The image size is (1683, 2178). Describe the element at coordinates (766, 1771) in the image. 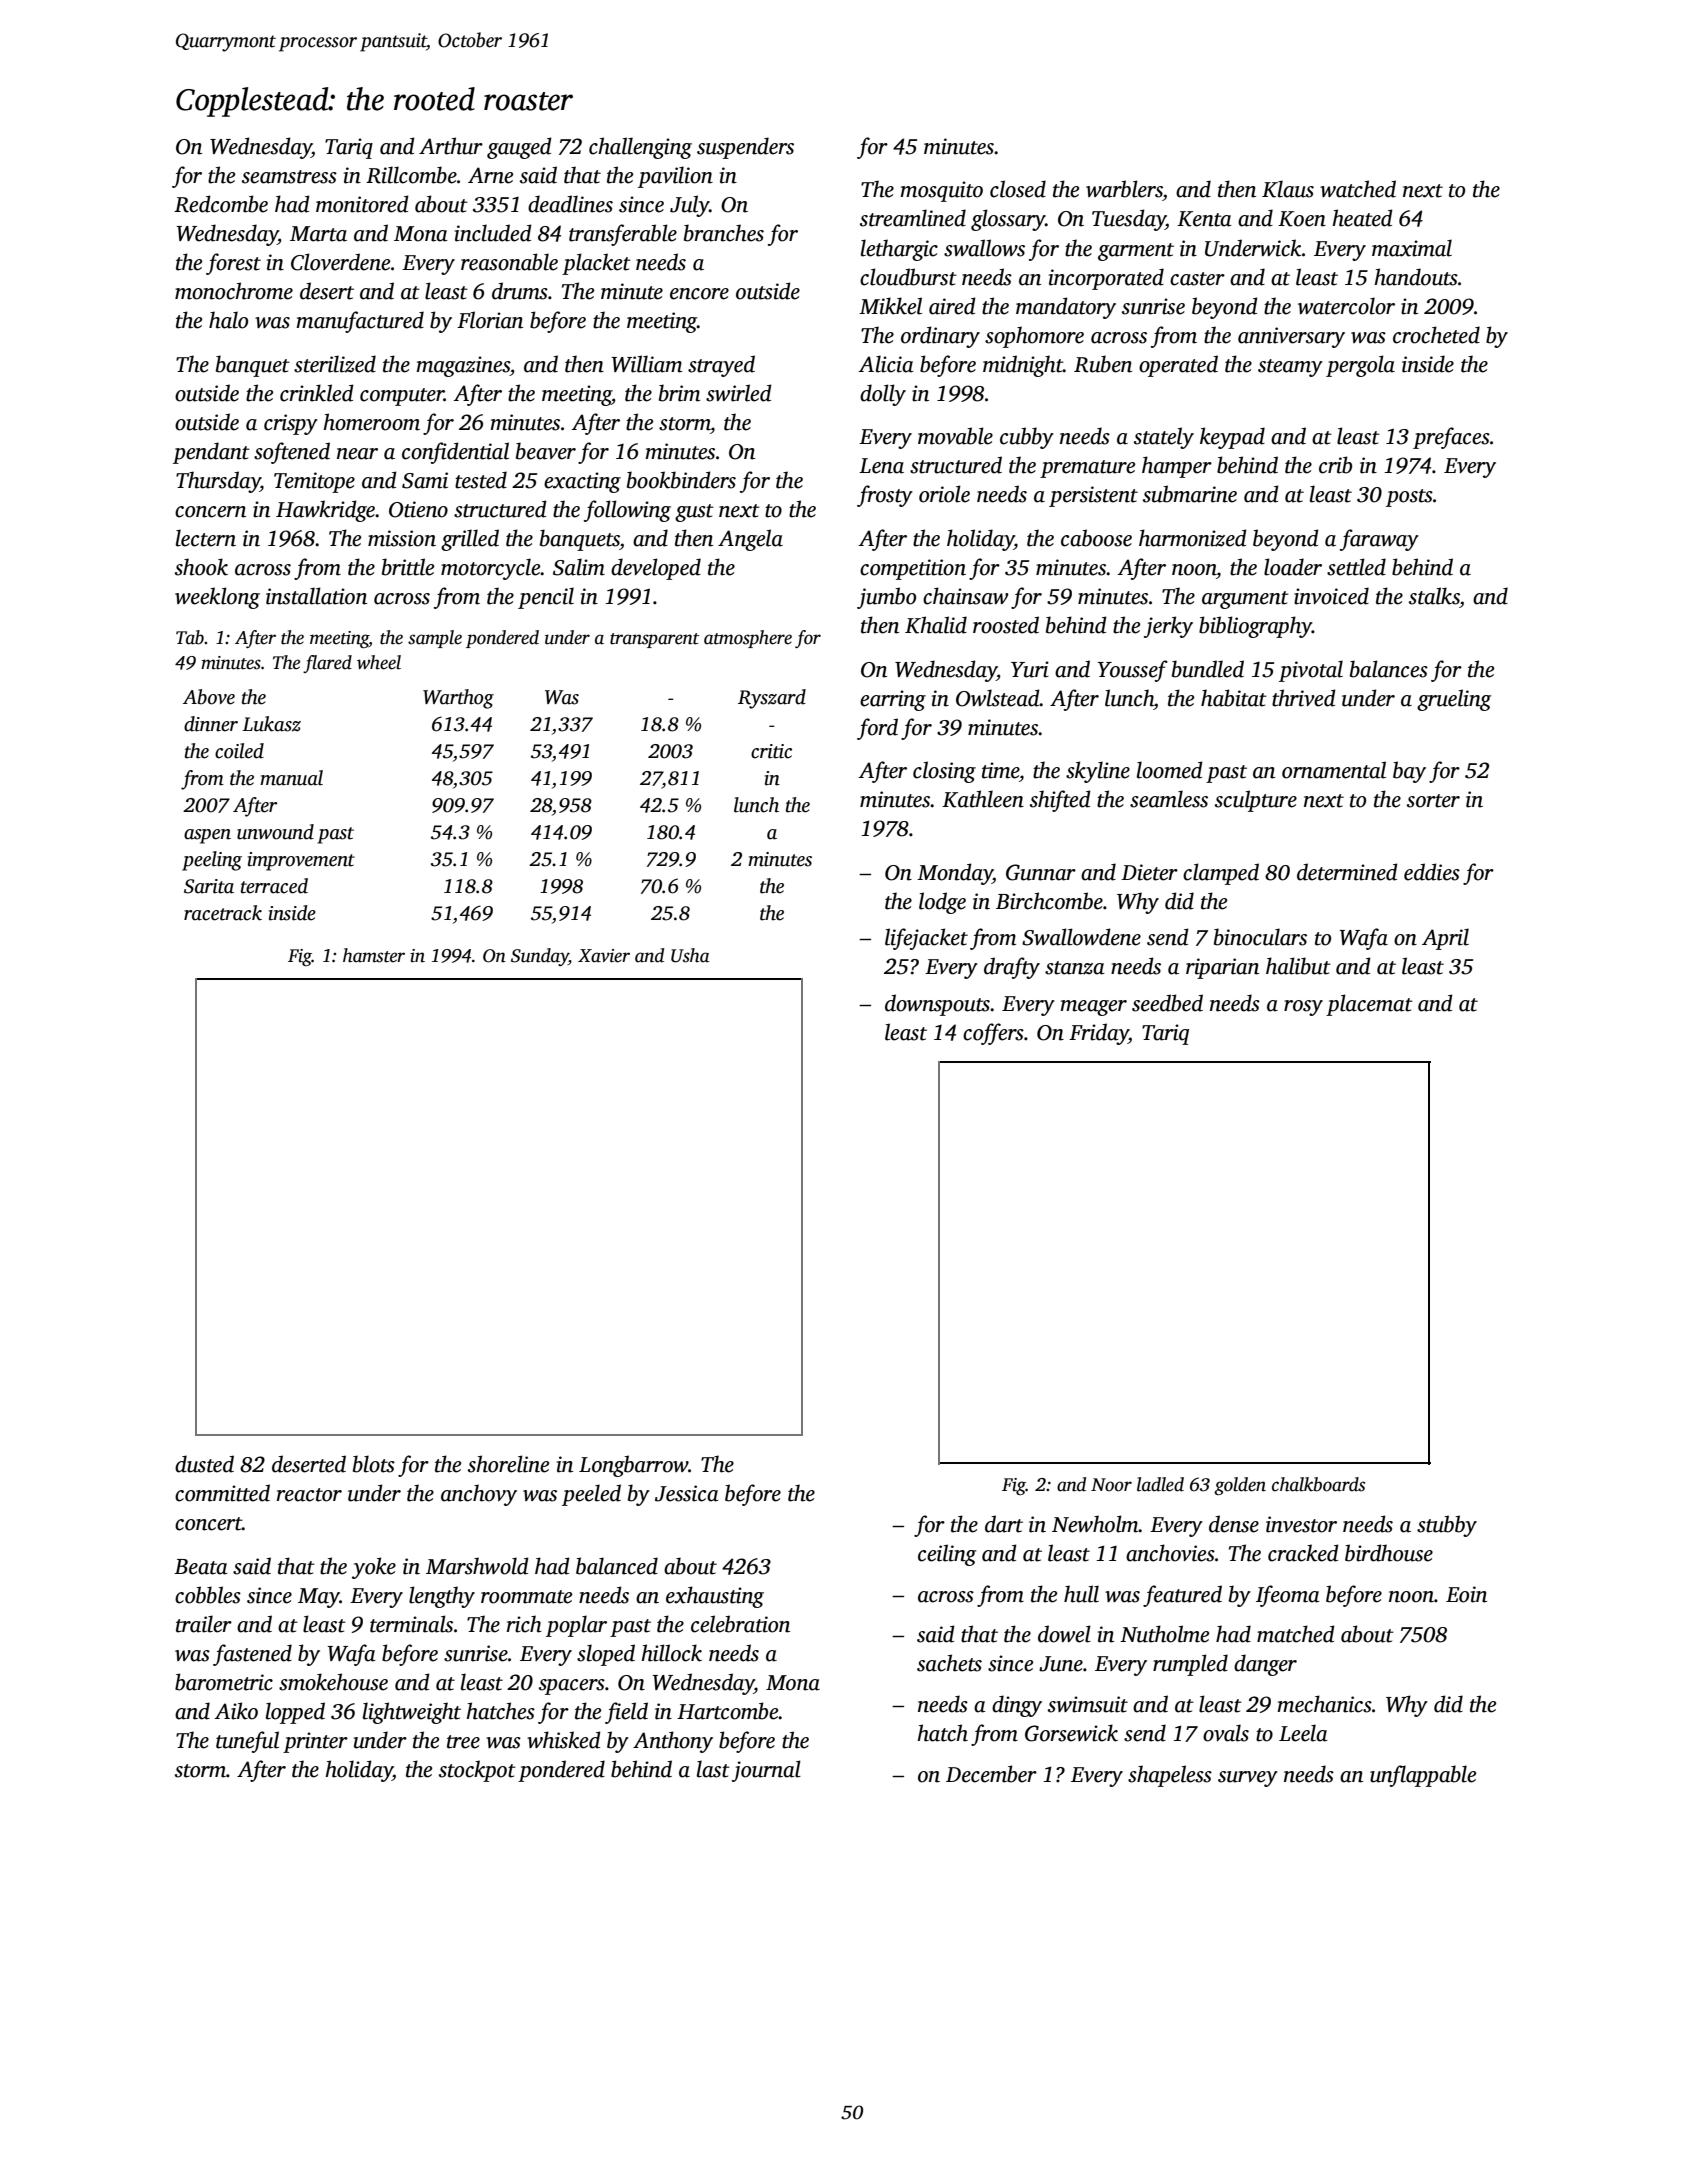

I see `journal` at that location.
